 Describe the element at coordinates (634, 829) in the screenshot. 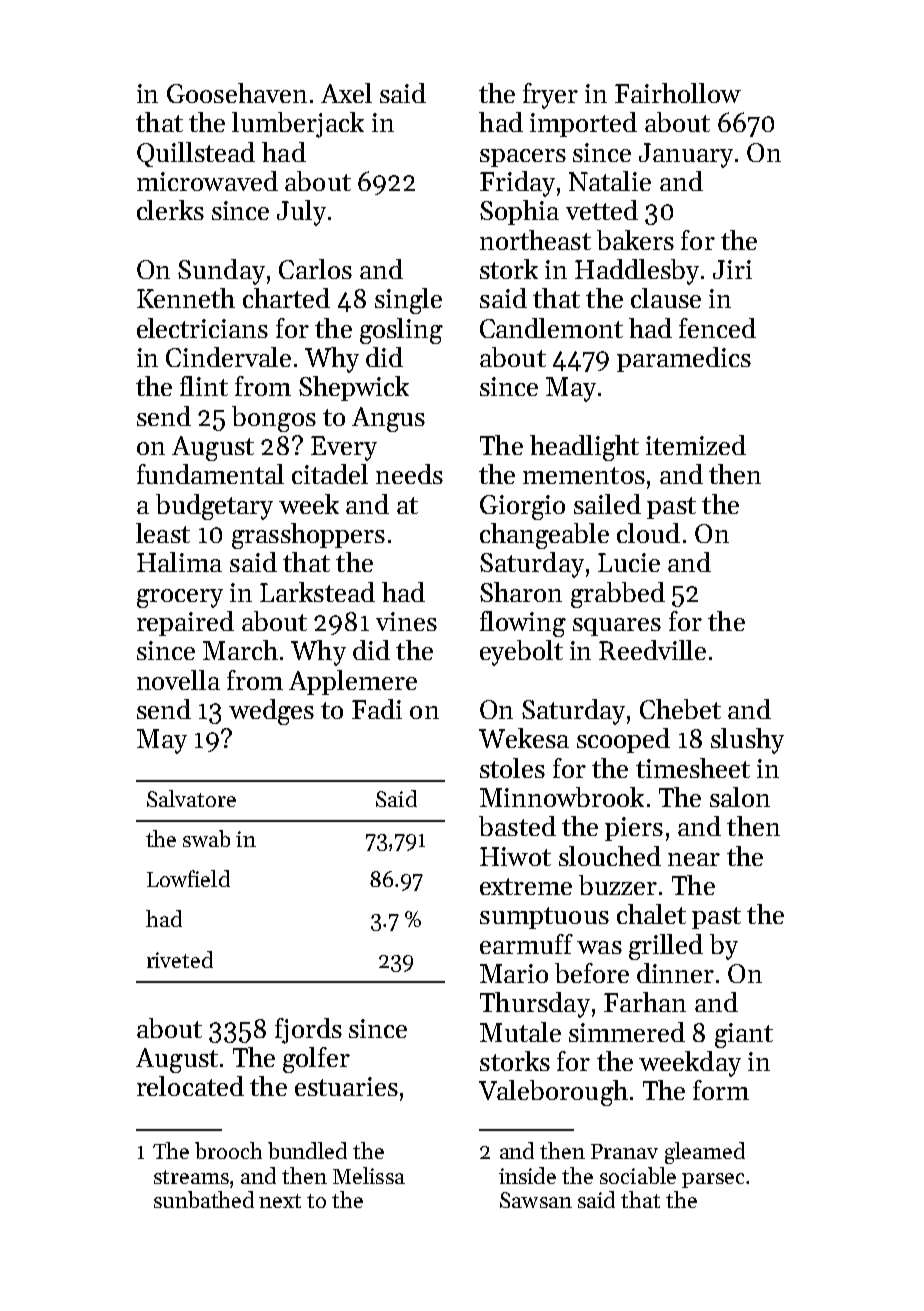

I see `piers` at that location.
